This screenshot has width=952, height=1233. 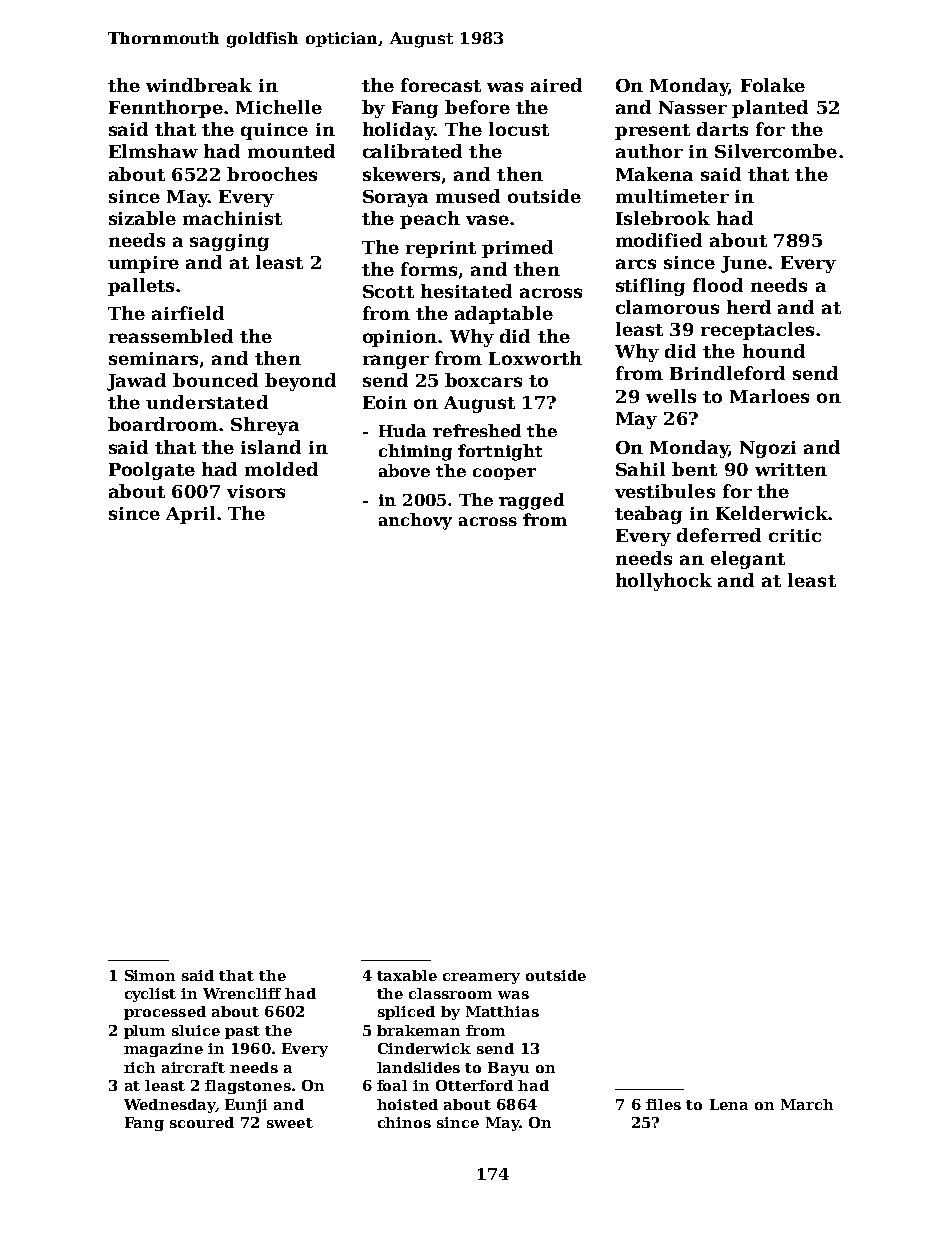 What do you see at coordinates (664, 582) in the screenshot?
I see `hollyhock` at bounding box center [664, 582].
